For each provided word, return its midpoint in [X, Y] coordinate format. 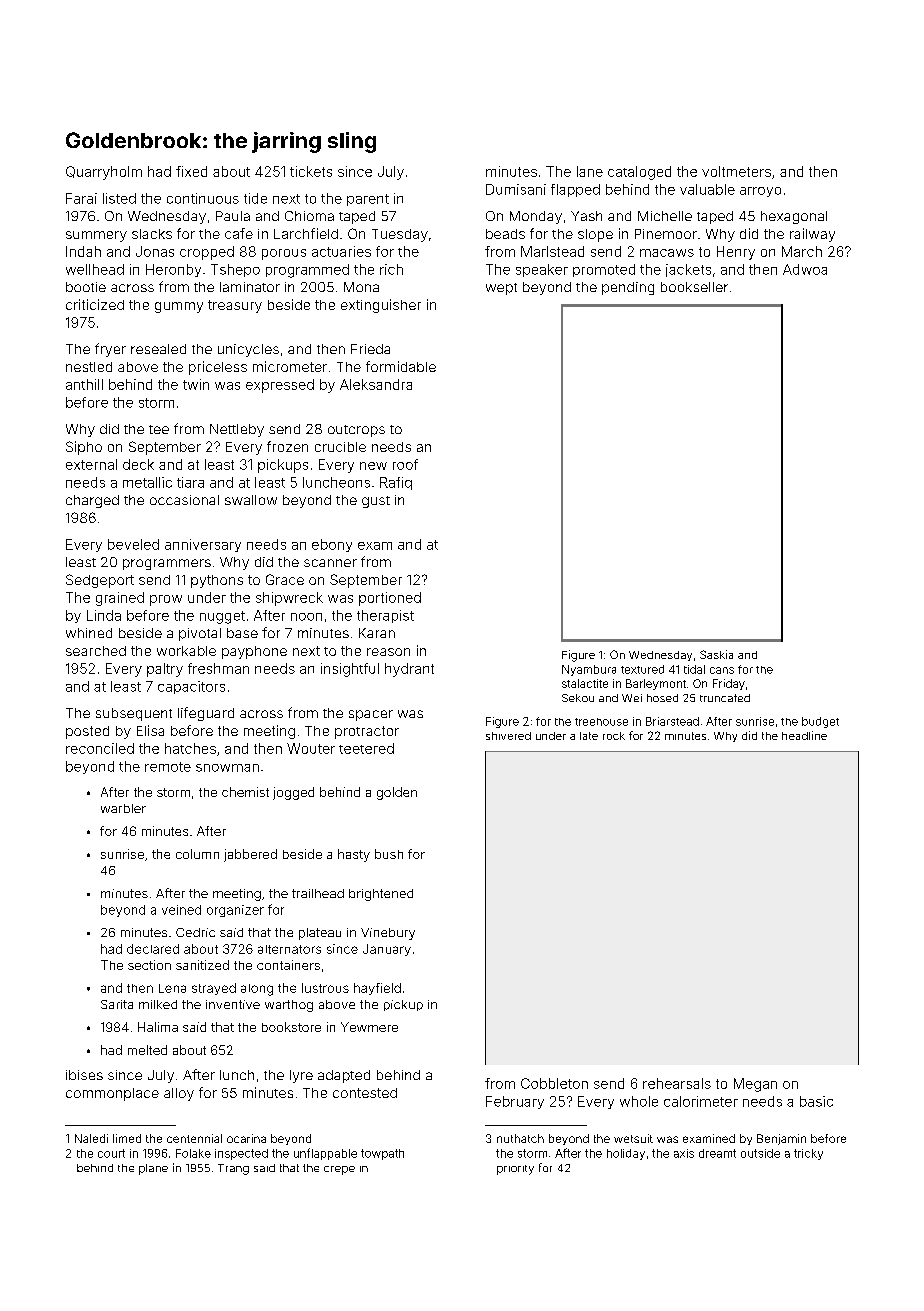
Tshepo [235, 270]
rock [614, 736]
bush [389, 854]
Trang [233, 1169]
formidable [401, 366]
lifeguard [206, 714]
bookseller [694, 287]
